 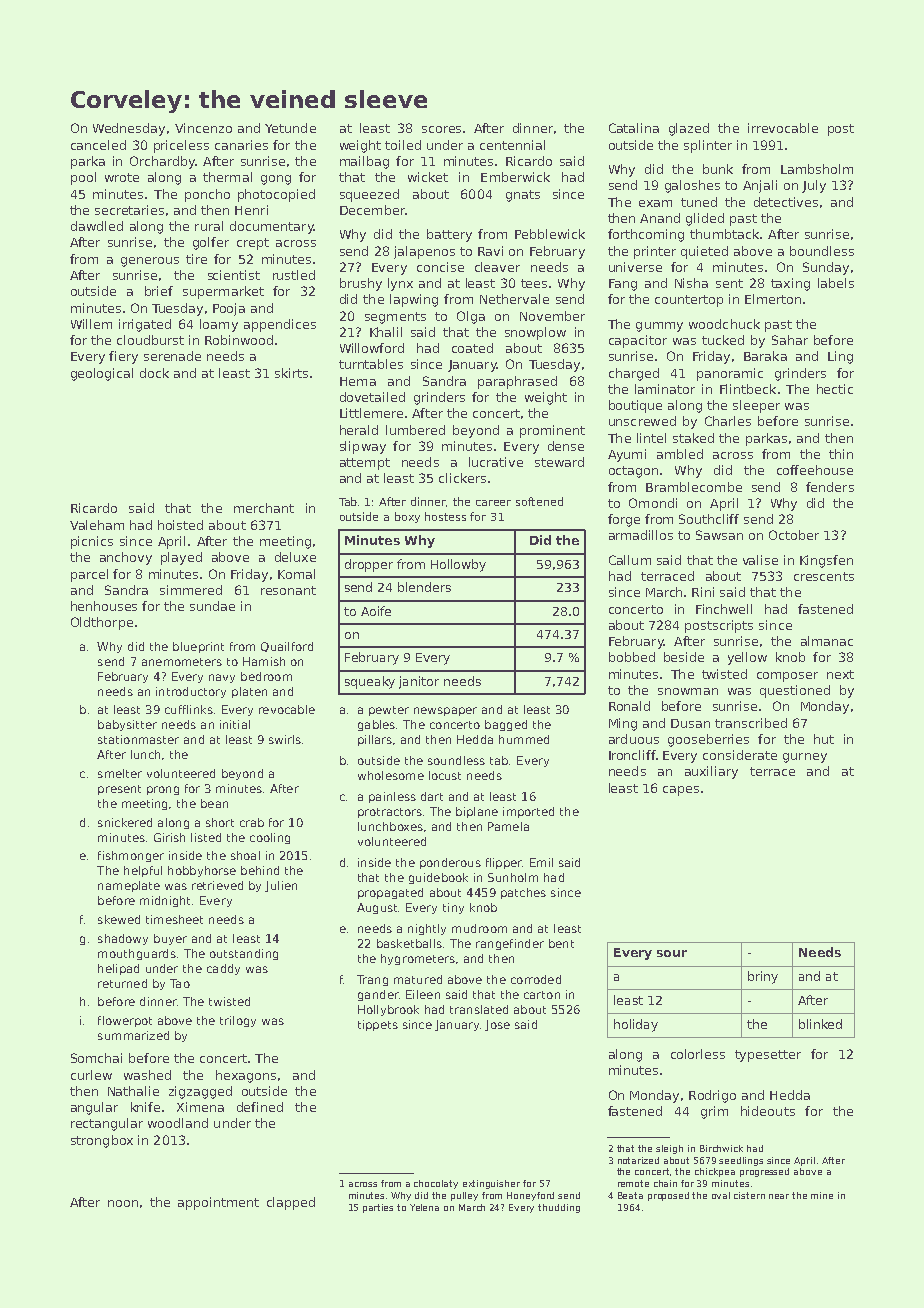 What do you see at coordinates (694, 487) in the image?
I see `Bramblecombe` at bounding box center [694, 487].
